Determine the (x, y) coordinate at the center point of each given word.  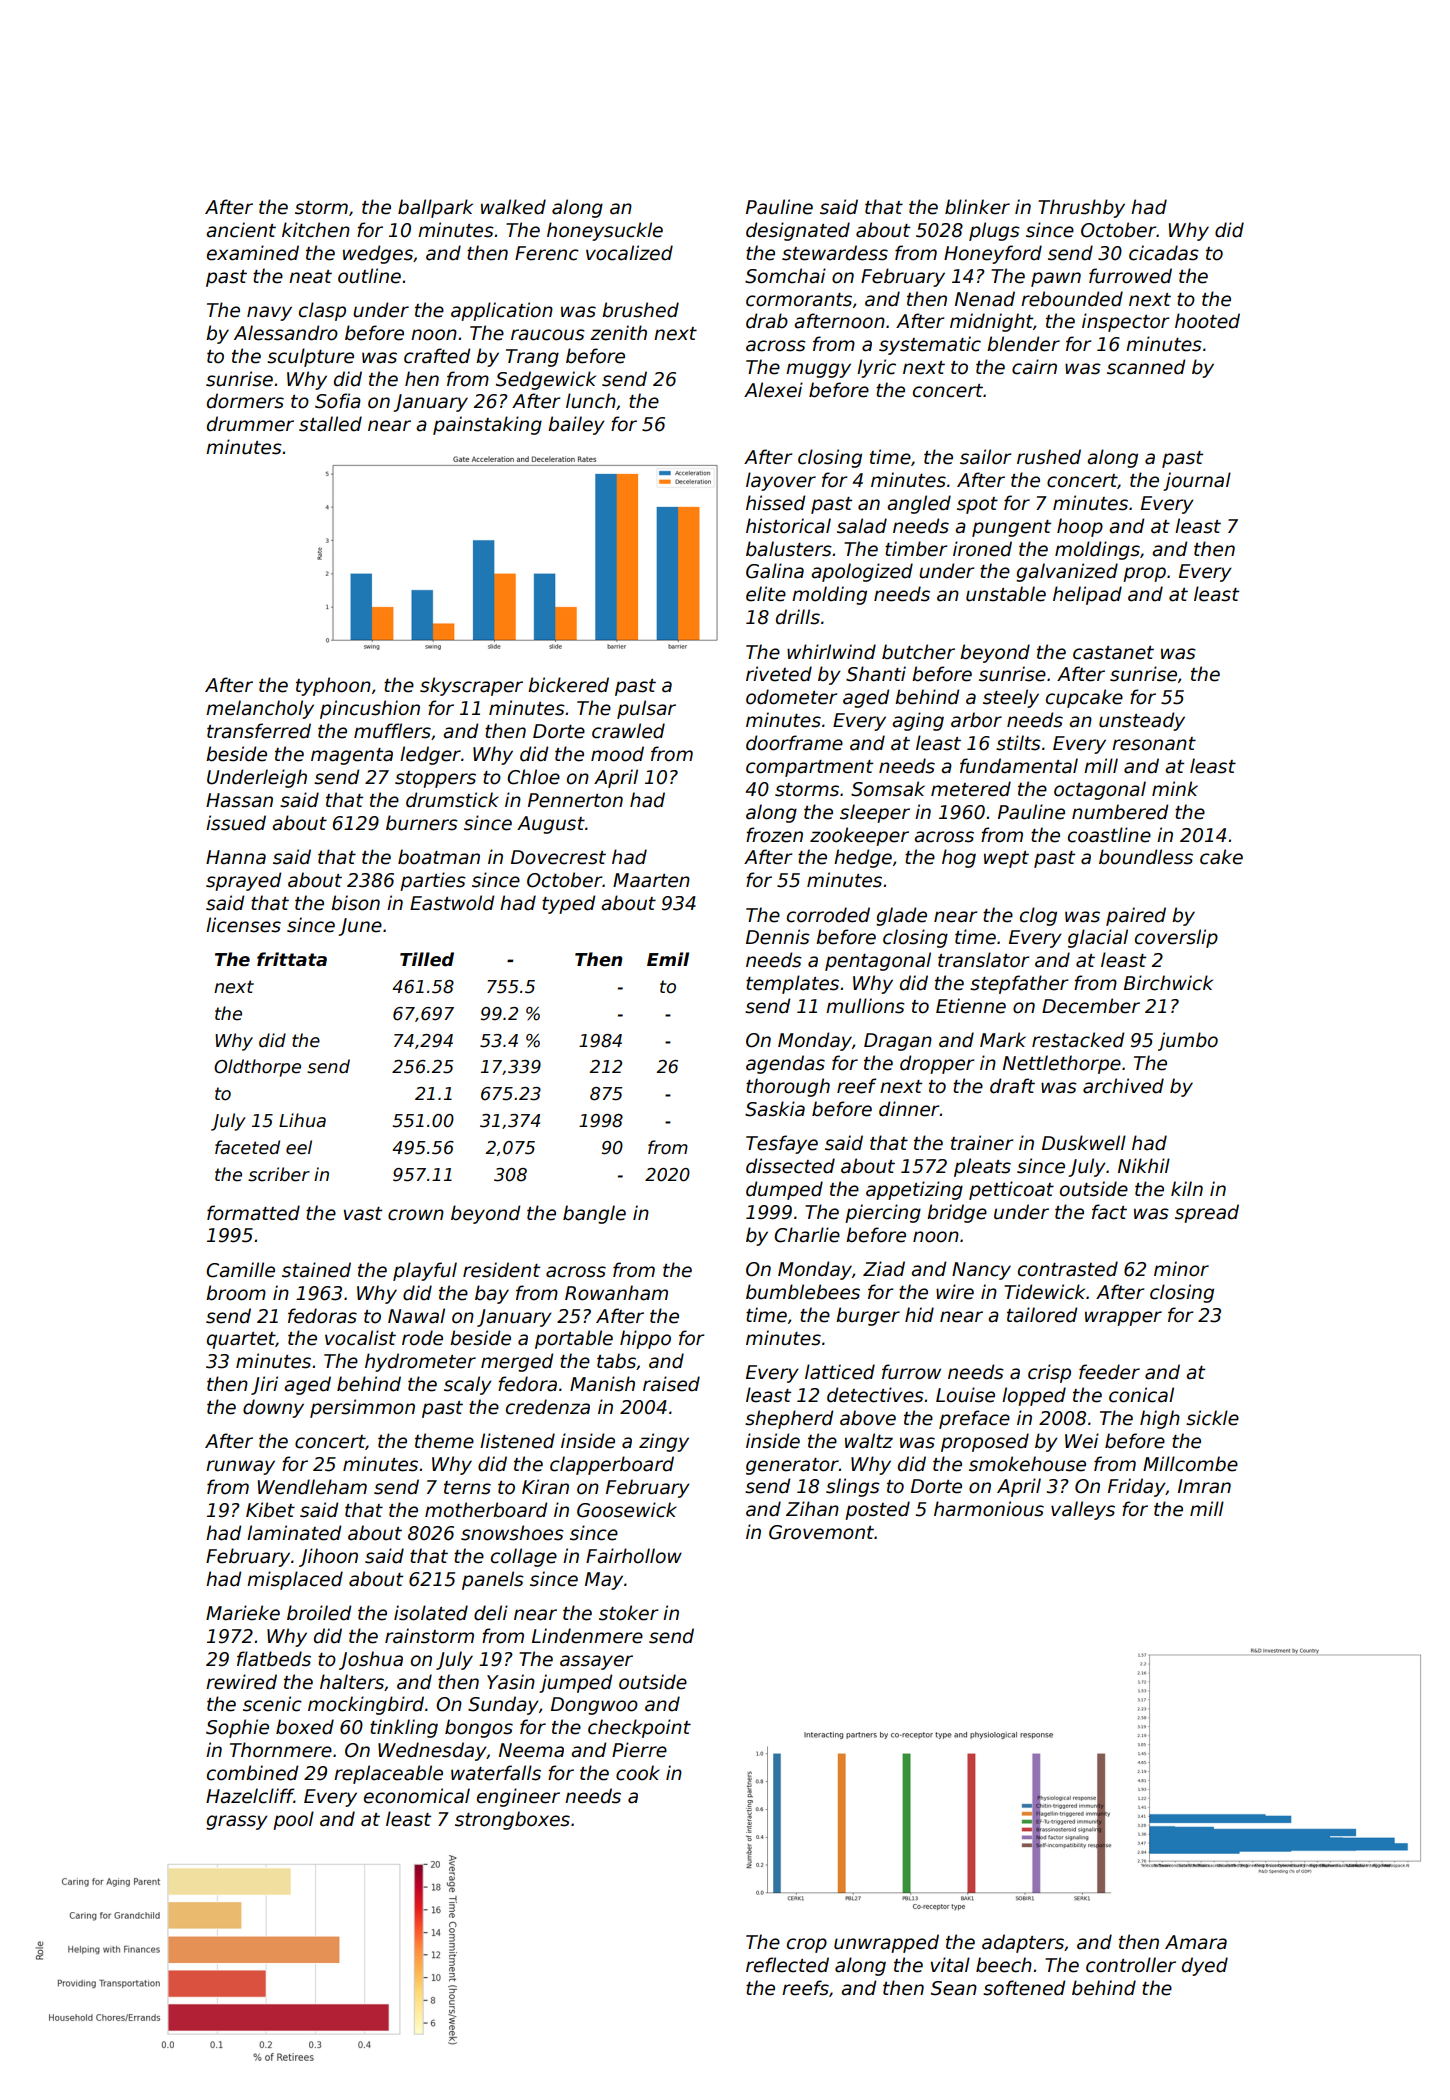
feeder (1109, 1372)
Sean (954, 1988)
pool (293, 1820)
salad (862, 526)
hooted (1207, 321)
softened (1024, 1988)
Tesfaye (782, 1144)
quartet (241, 1340)
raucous (548, 335)
